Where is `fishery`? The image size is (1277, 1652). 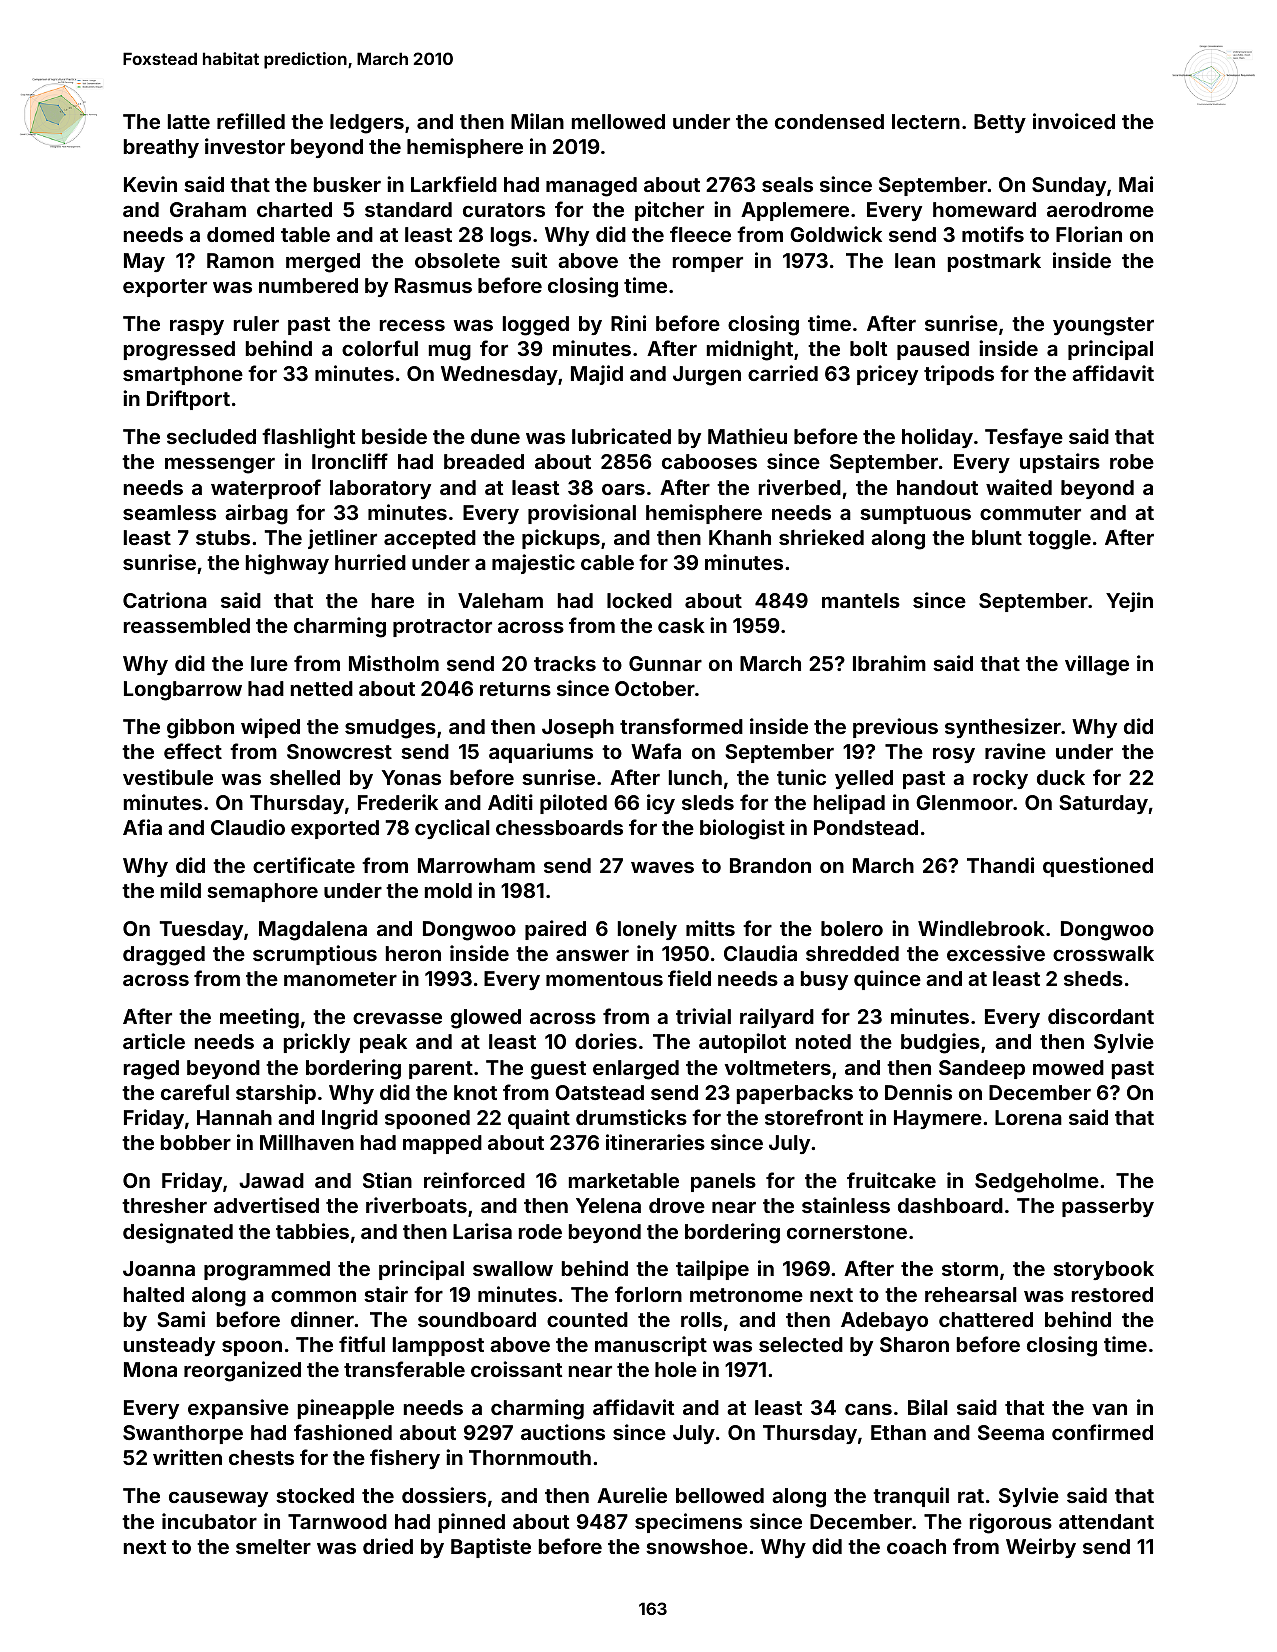 fishery is located at coordinates (405, 1459).
